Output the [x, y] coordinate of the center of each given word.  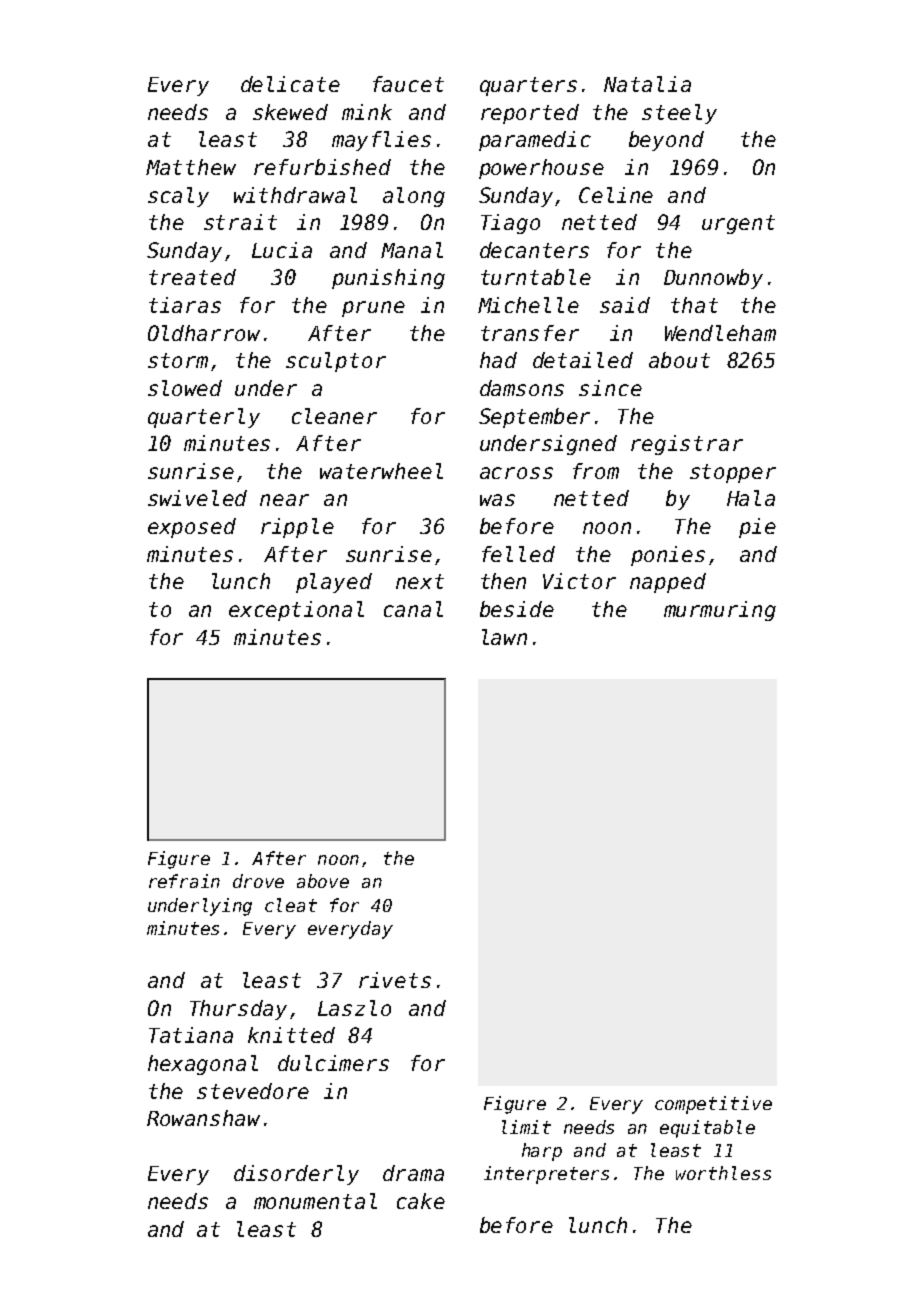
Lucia [282, 250]
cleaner [334, 416]
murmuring [720, 611]
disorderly [296, 1175]
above [323, 881]
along [414, 197]
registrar [687, 445]
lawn [504, 637]
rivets [395, 980]
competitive [713, 1105]
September [534, 418]
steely [679, 114]
